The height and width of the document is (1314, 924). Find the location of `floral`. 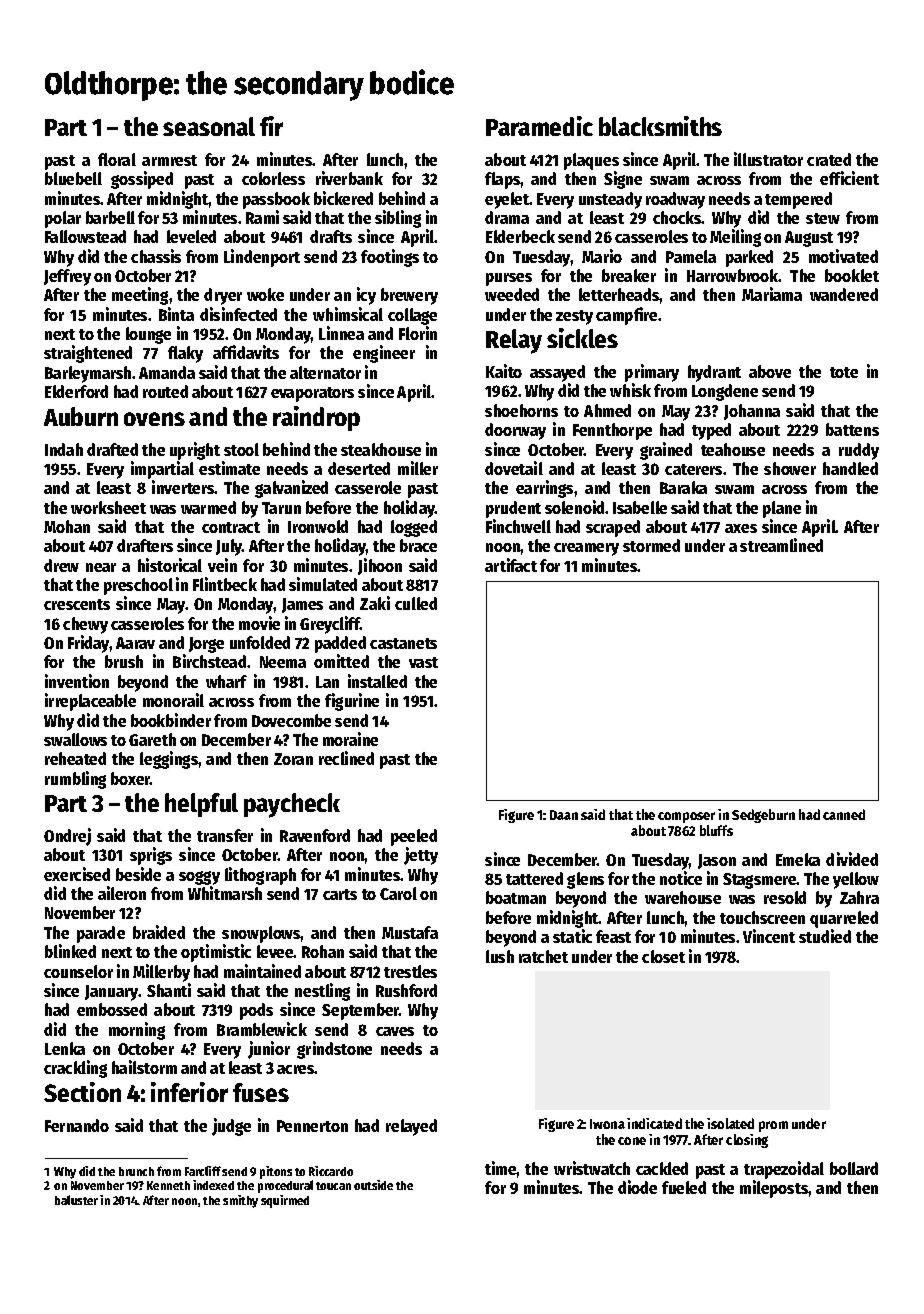

floral is located at coordinates (117, 159).
